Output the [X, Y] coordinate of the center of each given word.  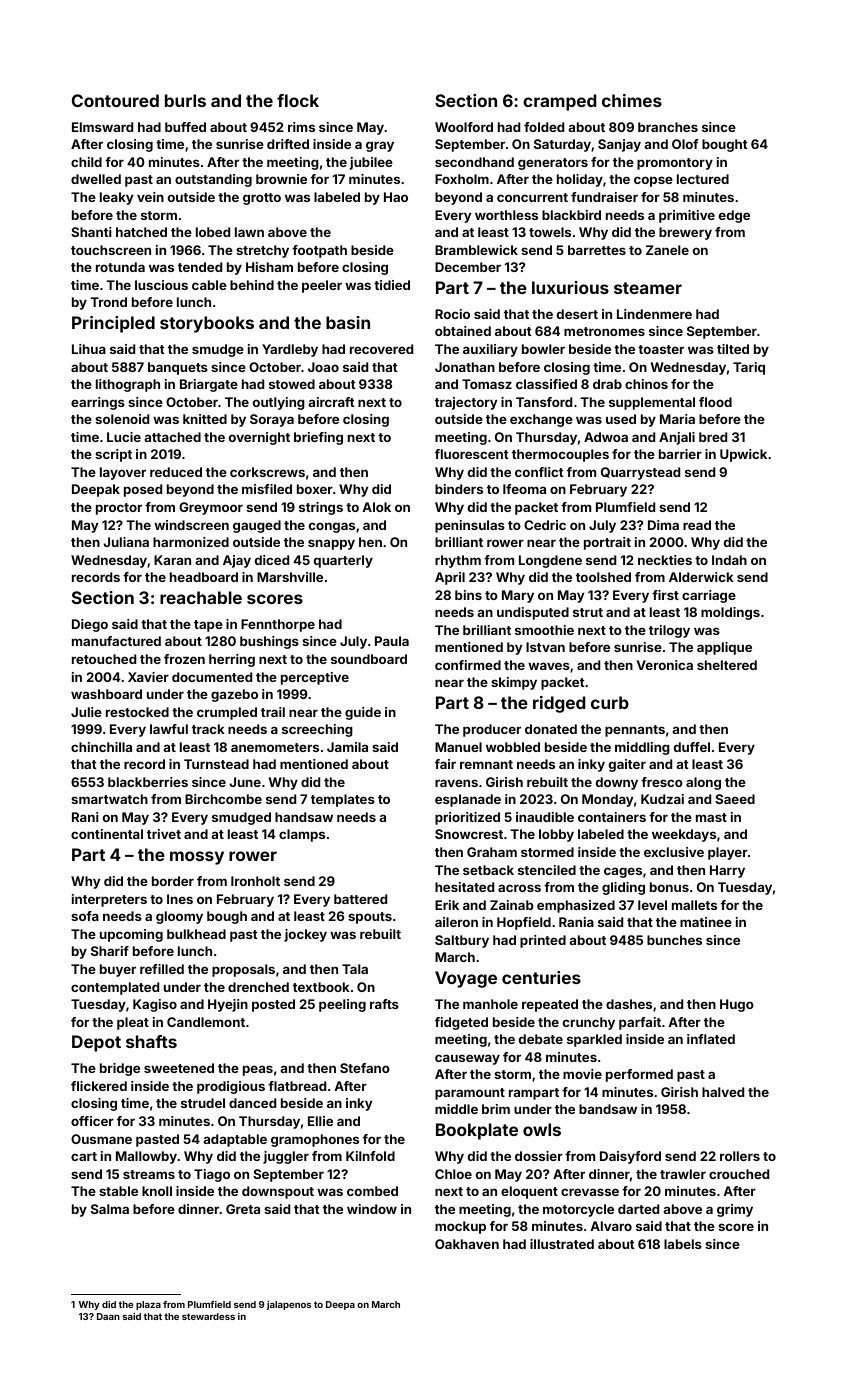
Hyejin [228, 1005]
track [208, 729]
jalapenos [289, 1305]
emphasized [576, 906]
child [86, 162]
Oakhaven [467, 1244]
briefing [318, 438]
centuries [541, 977]
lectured [703, 179]
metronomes [604, 331]
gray [380, 146]
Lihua [89, 349]
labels [683, 1244]
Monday [607, 800]
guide [363, 713]
